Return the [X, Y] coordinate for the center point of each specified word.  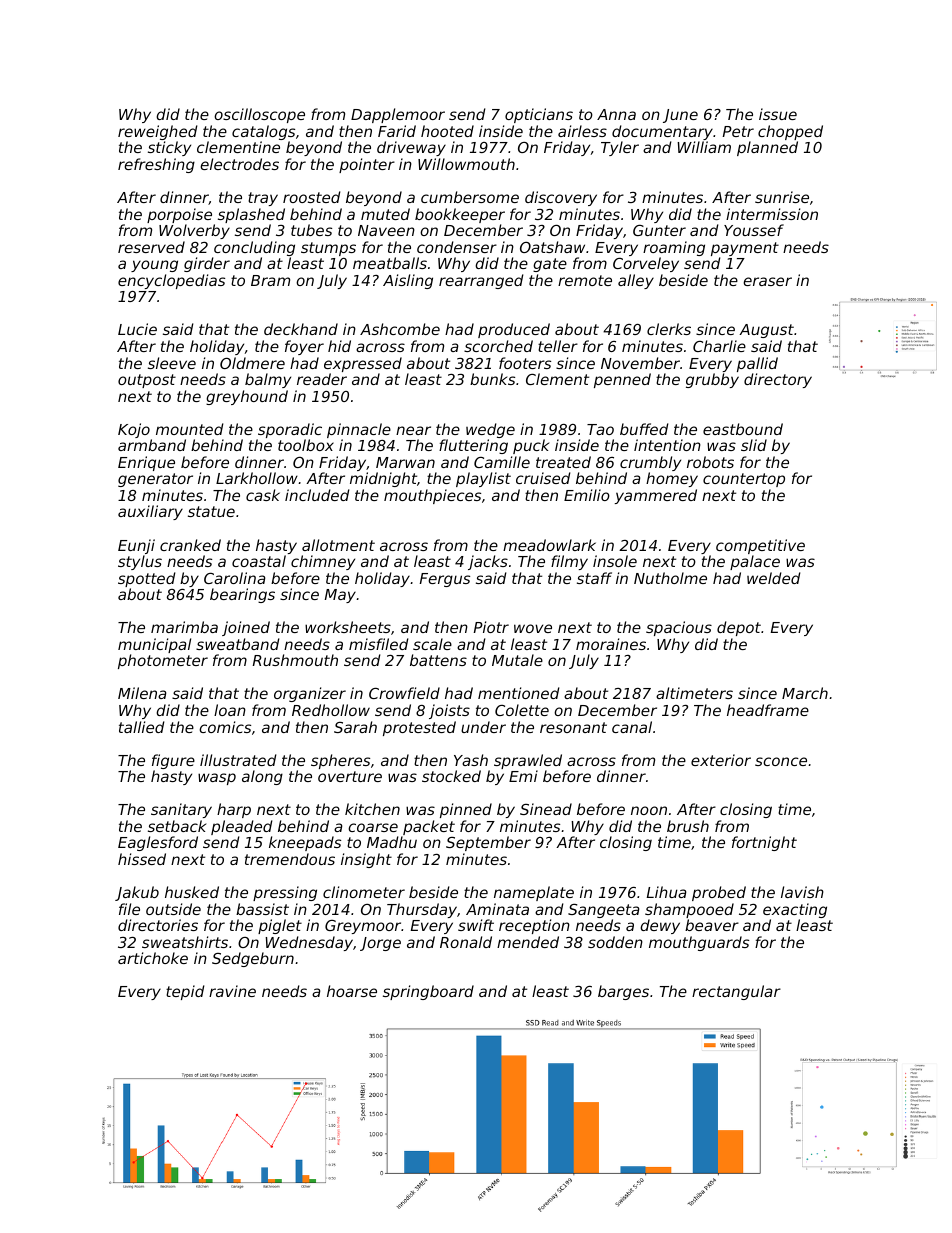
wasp [217, 779]
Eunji [136, 546]
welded [774, 578]
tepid [185, 992]
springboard [428, 992]
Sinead [546, 809]
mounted [190, 429]
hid [339, 346]
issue [778, 114]
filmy [569, 562]
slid [754, 445]
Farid [397, 131]
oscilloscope [259, 115]
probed [719, 893]
